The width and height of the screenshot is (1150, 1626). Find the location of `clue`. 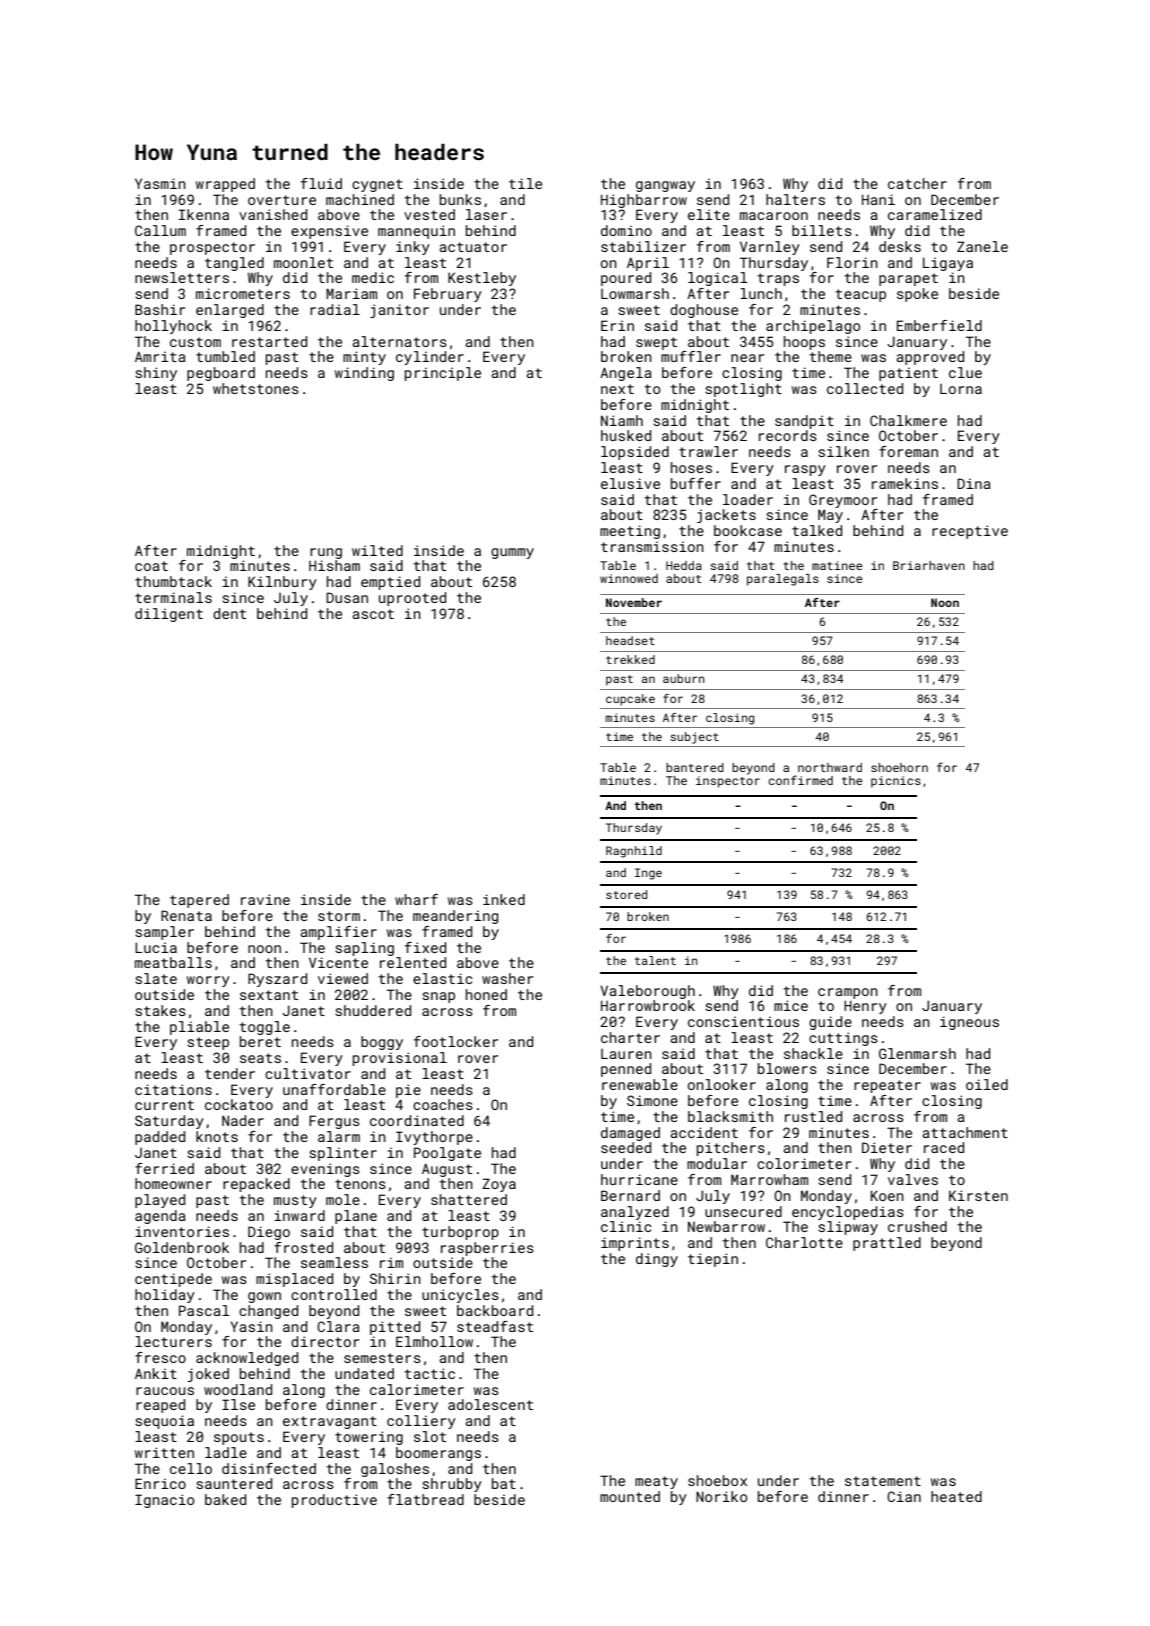

clue is located at coordinates (965, 372).
